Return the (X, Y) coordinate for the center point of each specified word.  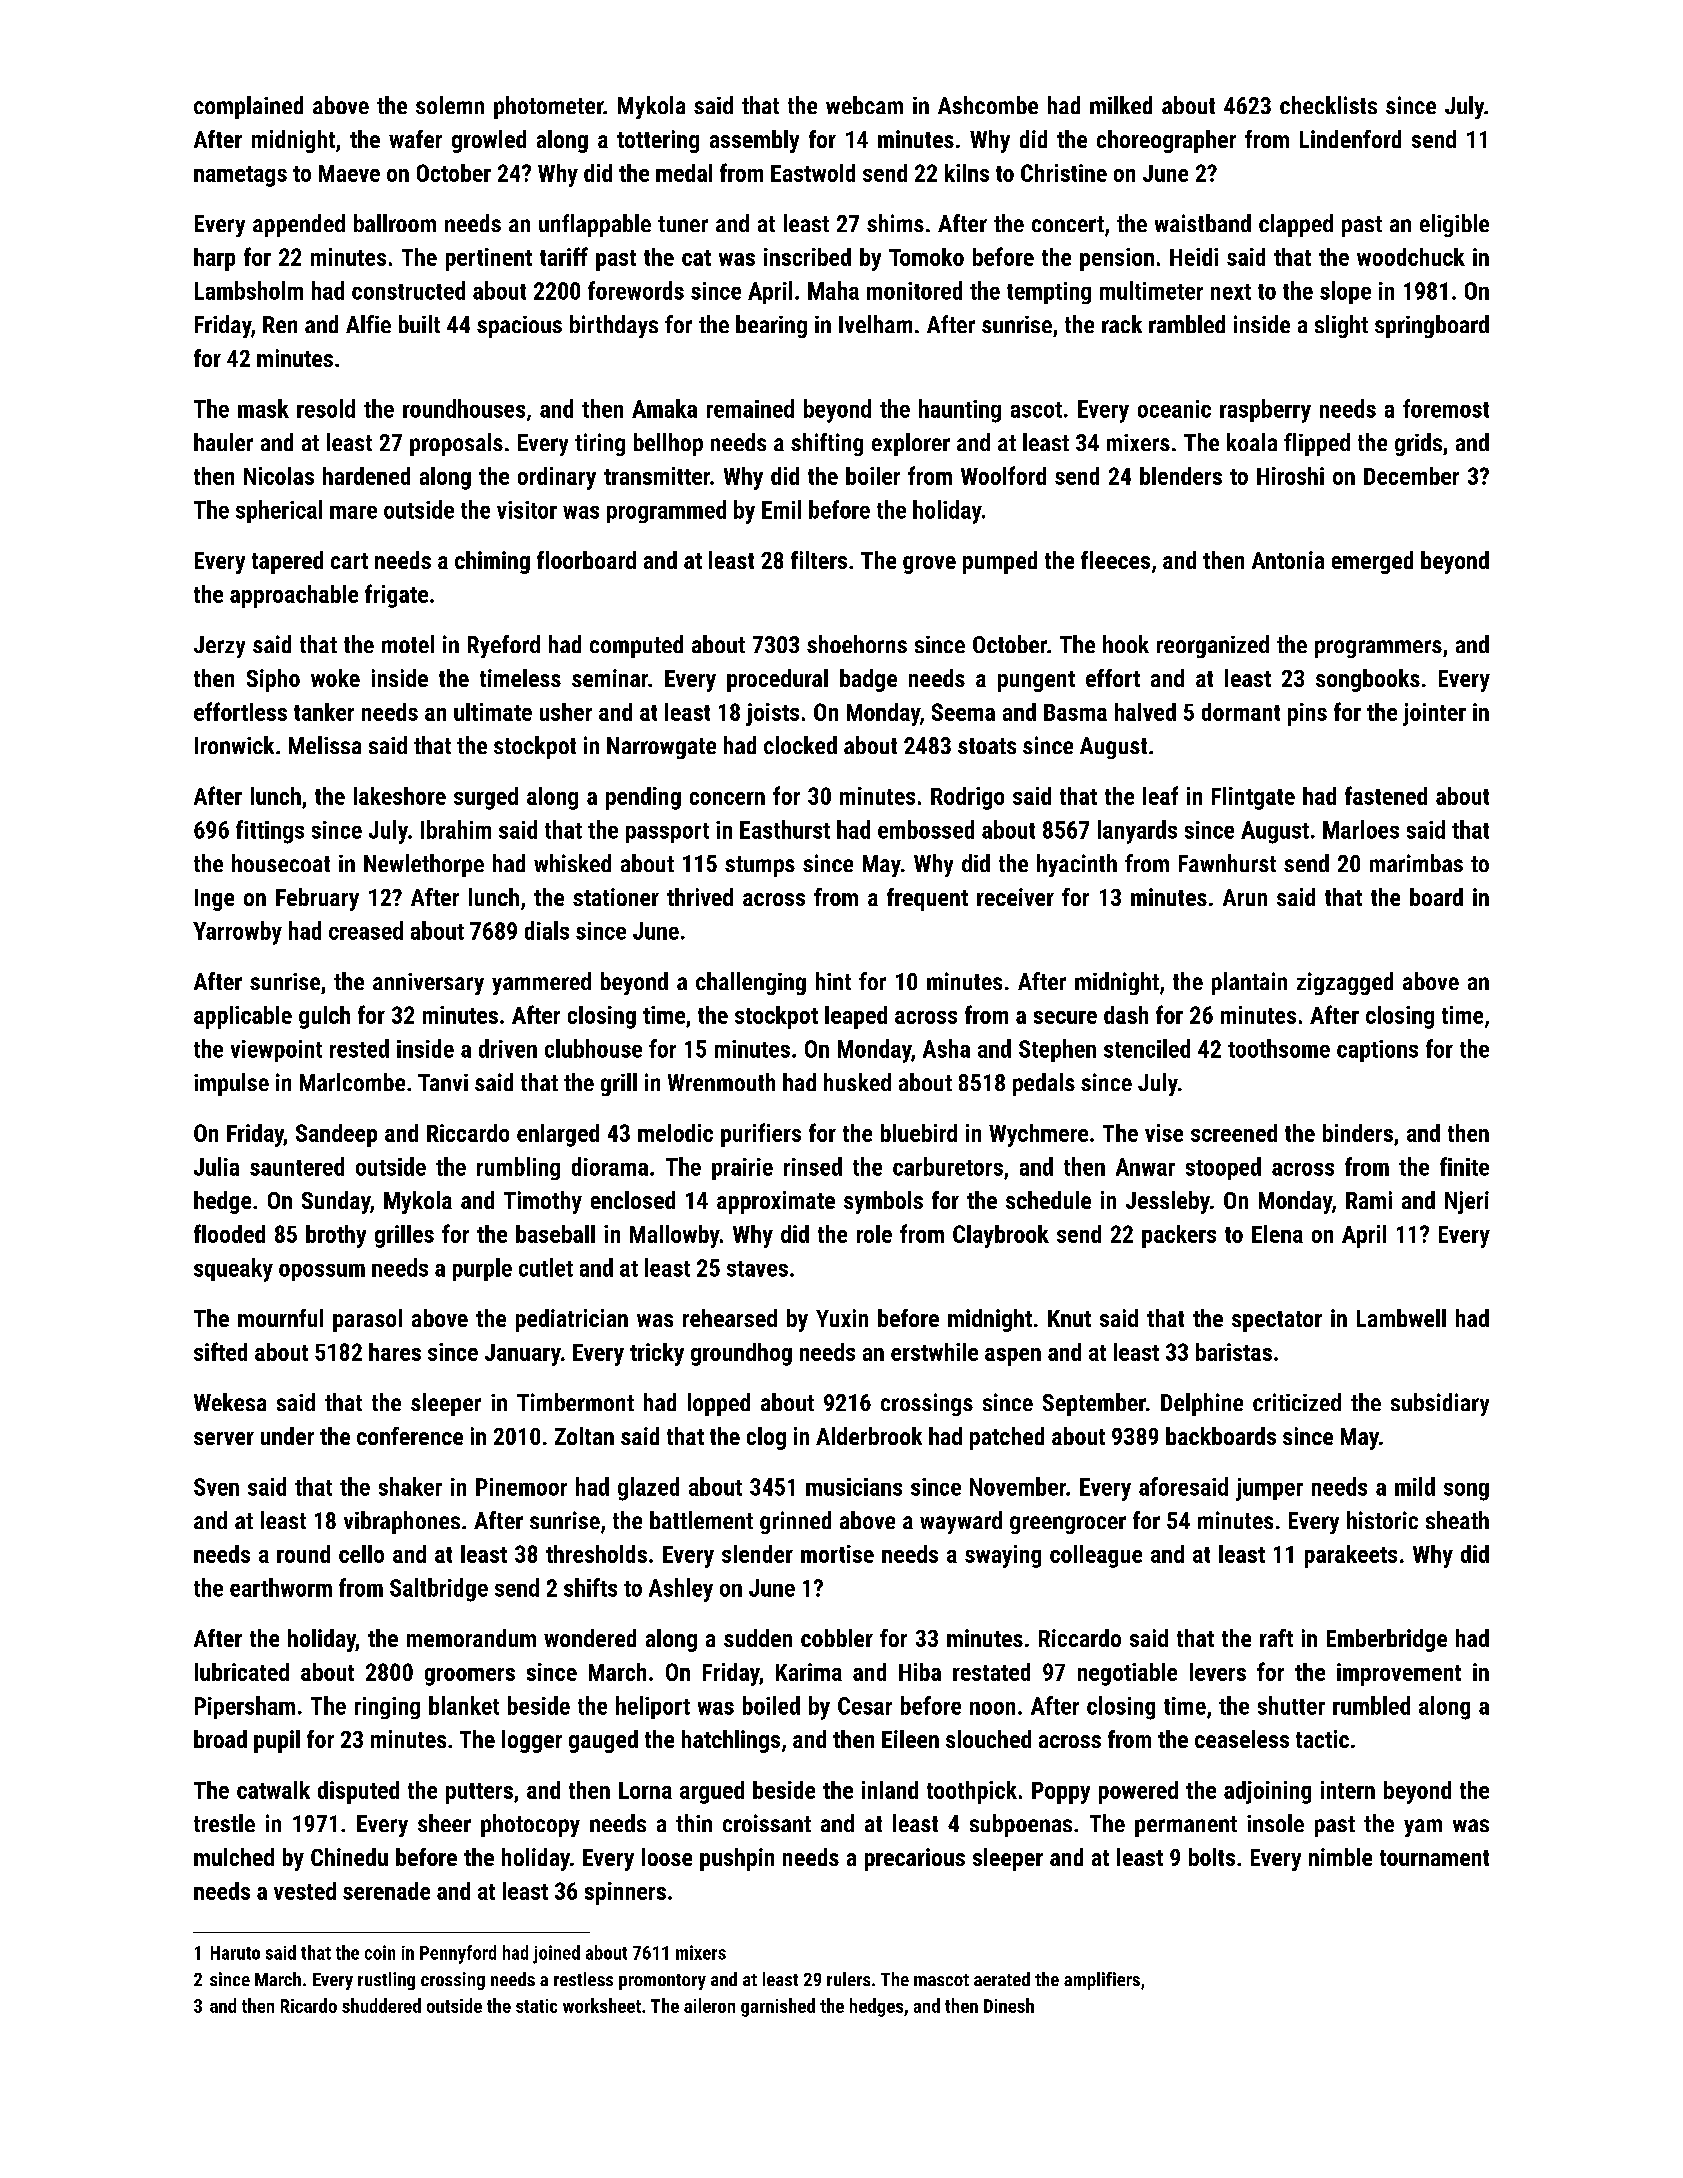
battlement (701, 1520)
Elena (1277, 1234)
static (536, 2006)
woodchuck (1411, 257)
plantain (1249, 983)
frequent (927, 899)
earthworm (281, 1587)
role (874, 1234)
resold (326, 408)
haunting (960, 411)
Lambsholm (249, 290)
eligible (1454, 225)
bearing (771, 326)
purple (482, 1269)
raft (1276, 1638)
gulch (324, 1017)
